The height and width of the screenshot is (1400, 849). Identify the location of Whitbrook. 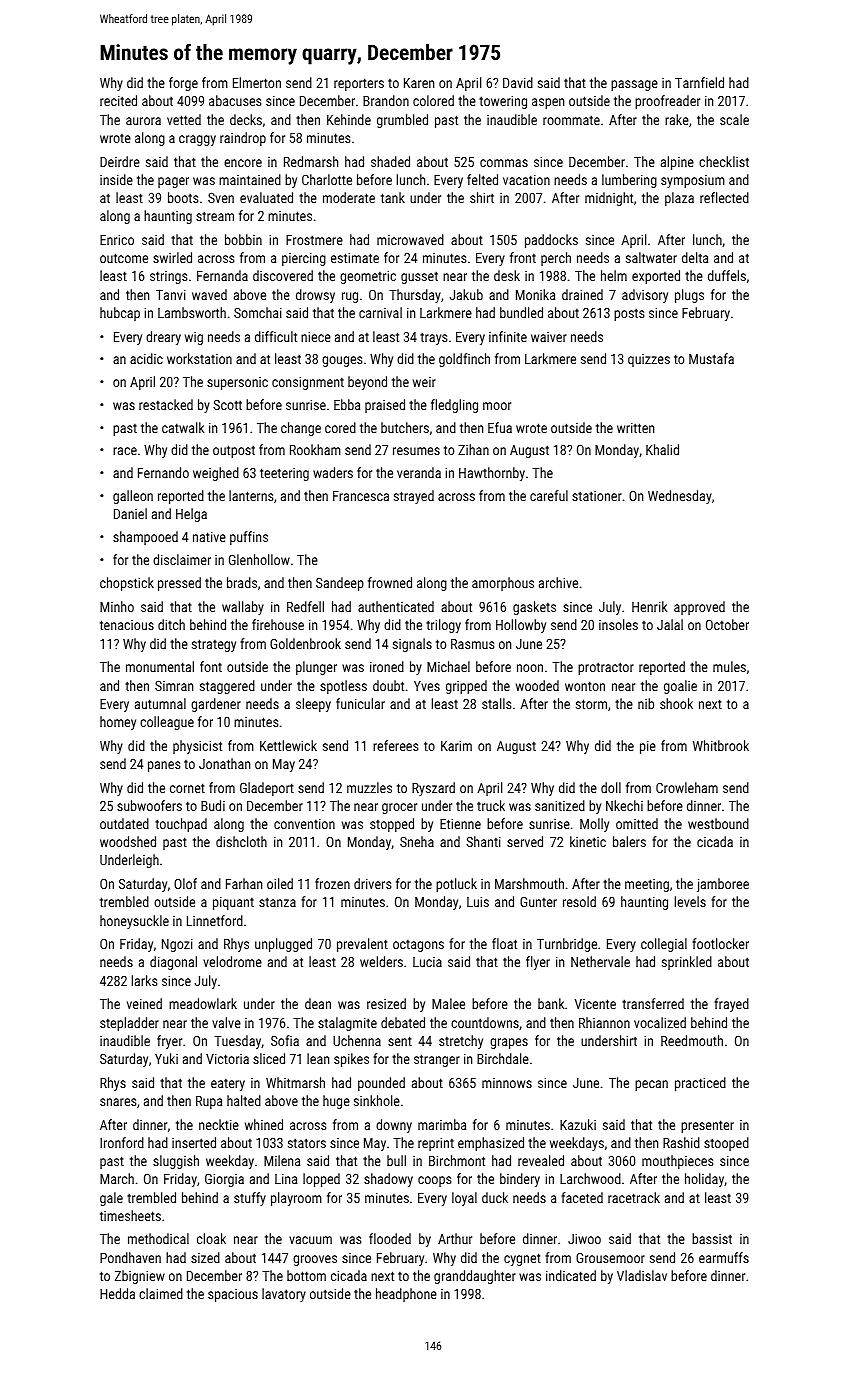
(721, 745).
